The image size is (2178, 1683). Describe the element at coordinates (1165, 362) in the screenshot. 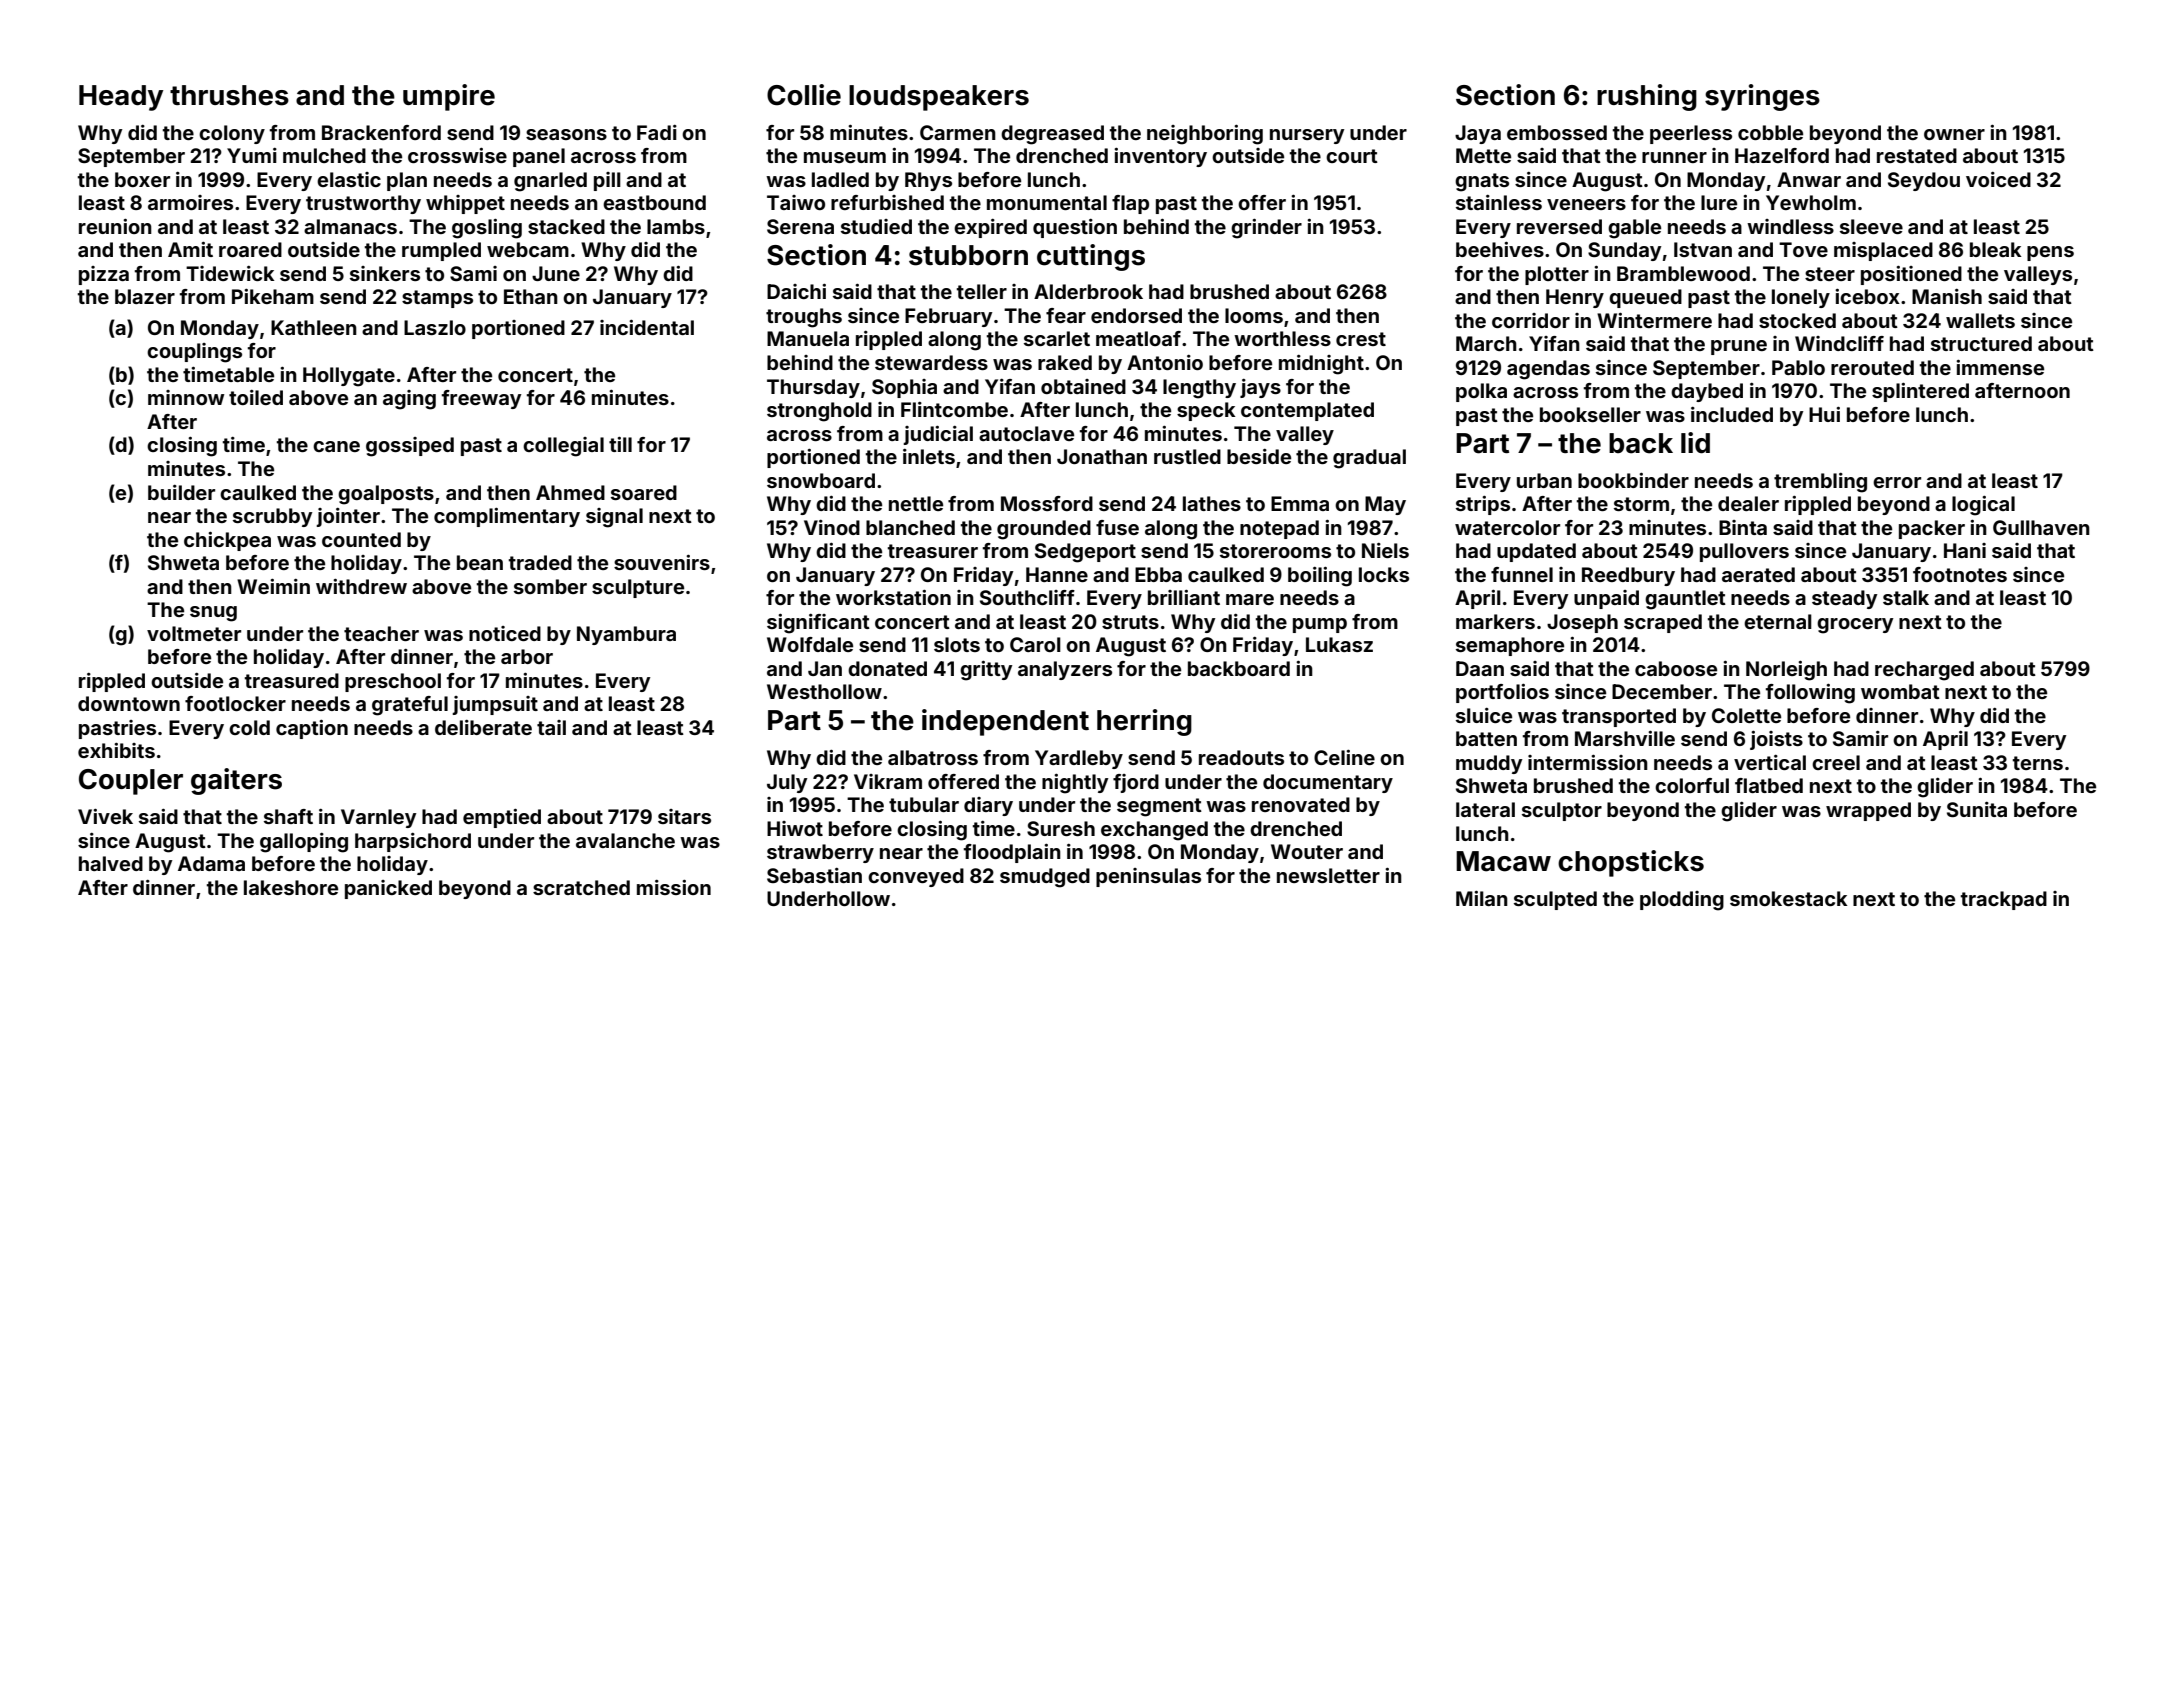

I see `Antonio` at that location.
